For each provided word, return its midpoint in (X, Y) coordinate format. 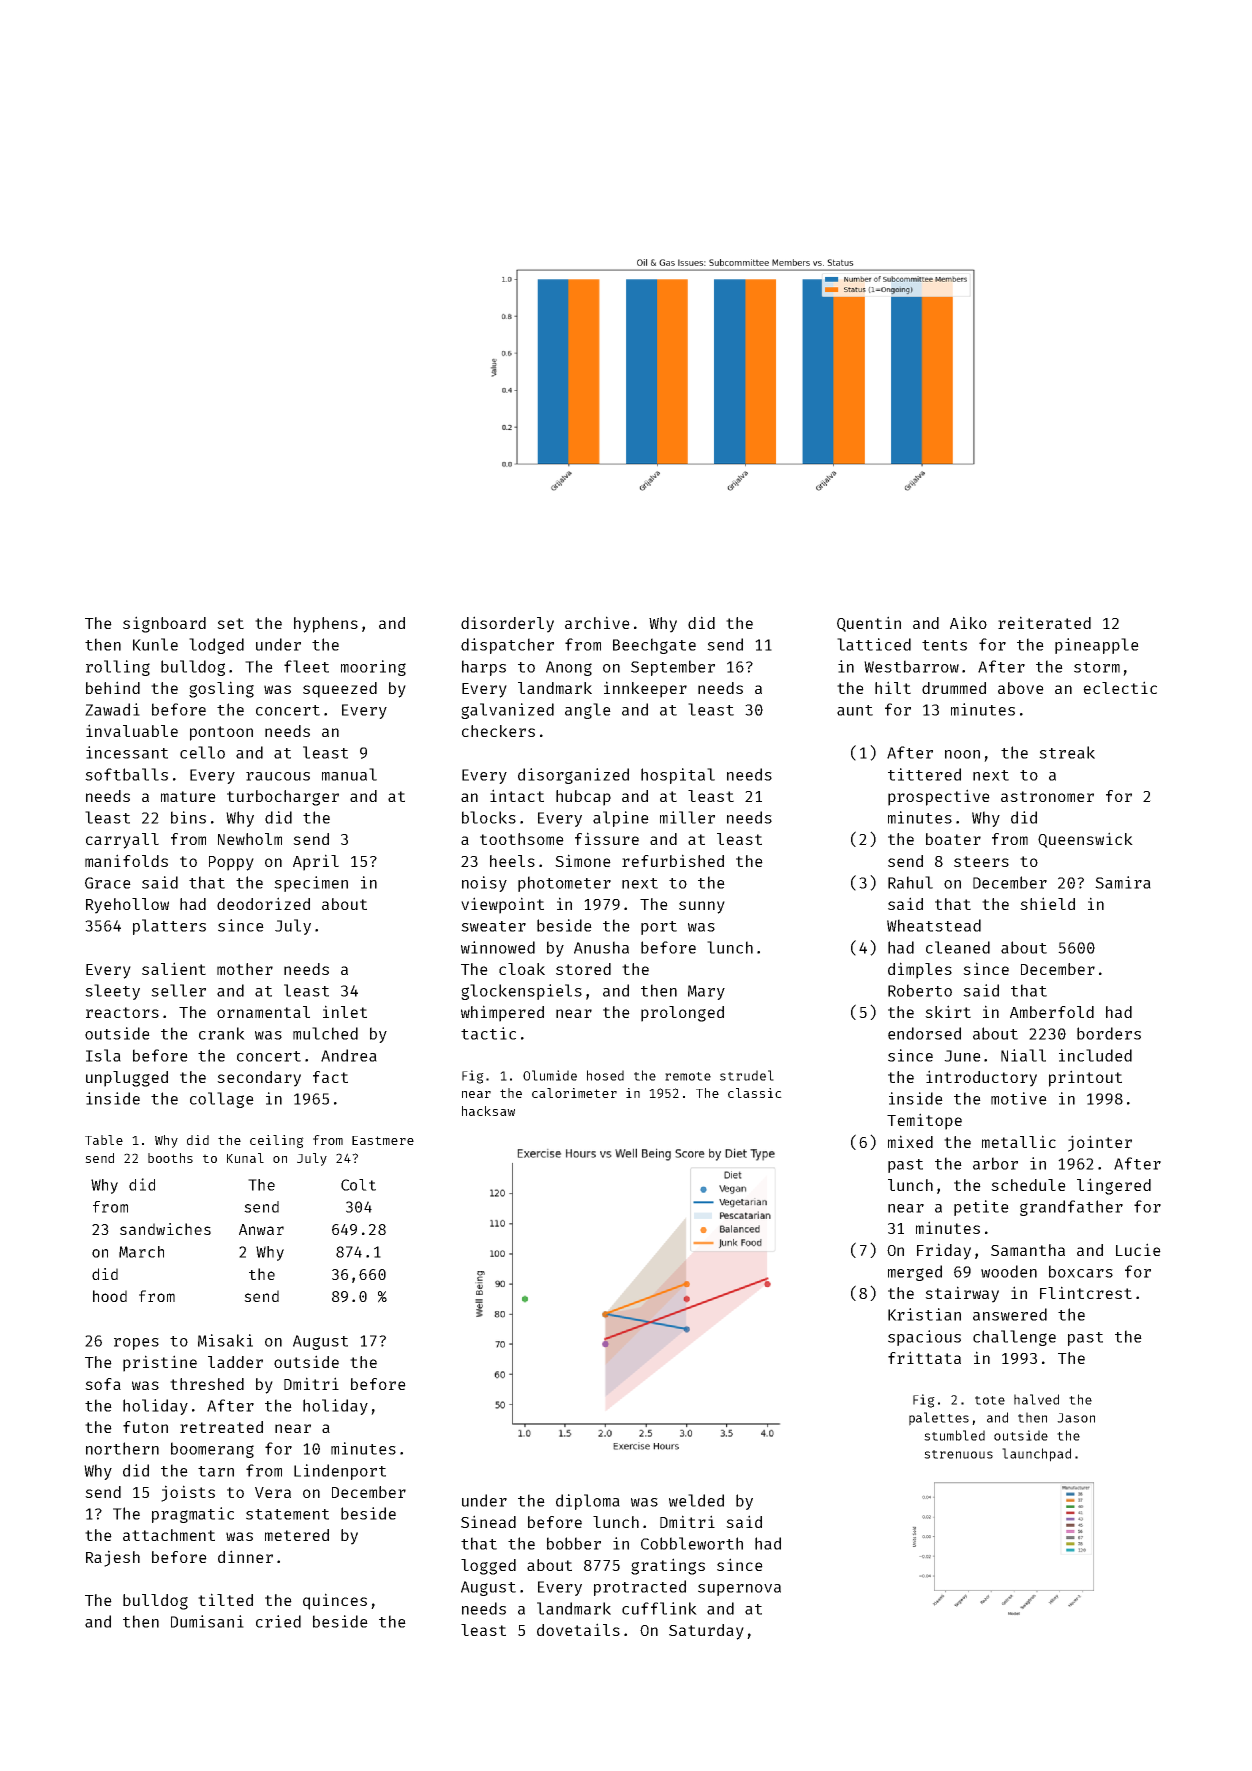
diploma (588, 1502)
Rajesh (113, 1558)
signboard (164, 624)
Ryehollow (127, 906)
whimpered (502, 1013)
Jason (1076, 1418)
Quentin (869, 624)
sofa (103, 1384)
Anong (569, 668)
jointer (1100, 1143)
